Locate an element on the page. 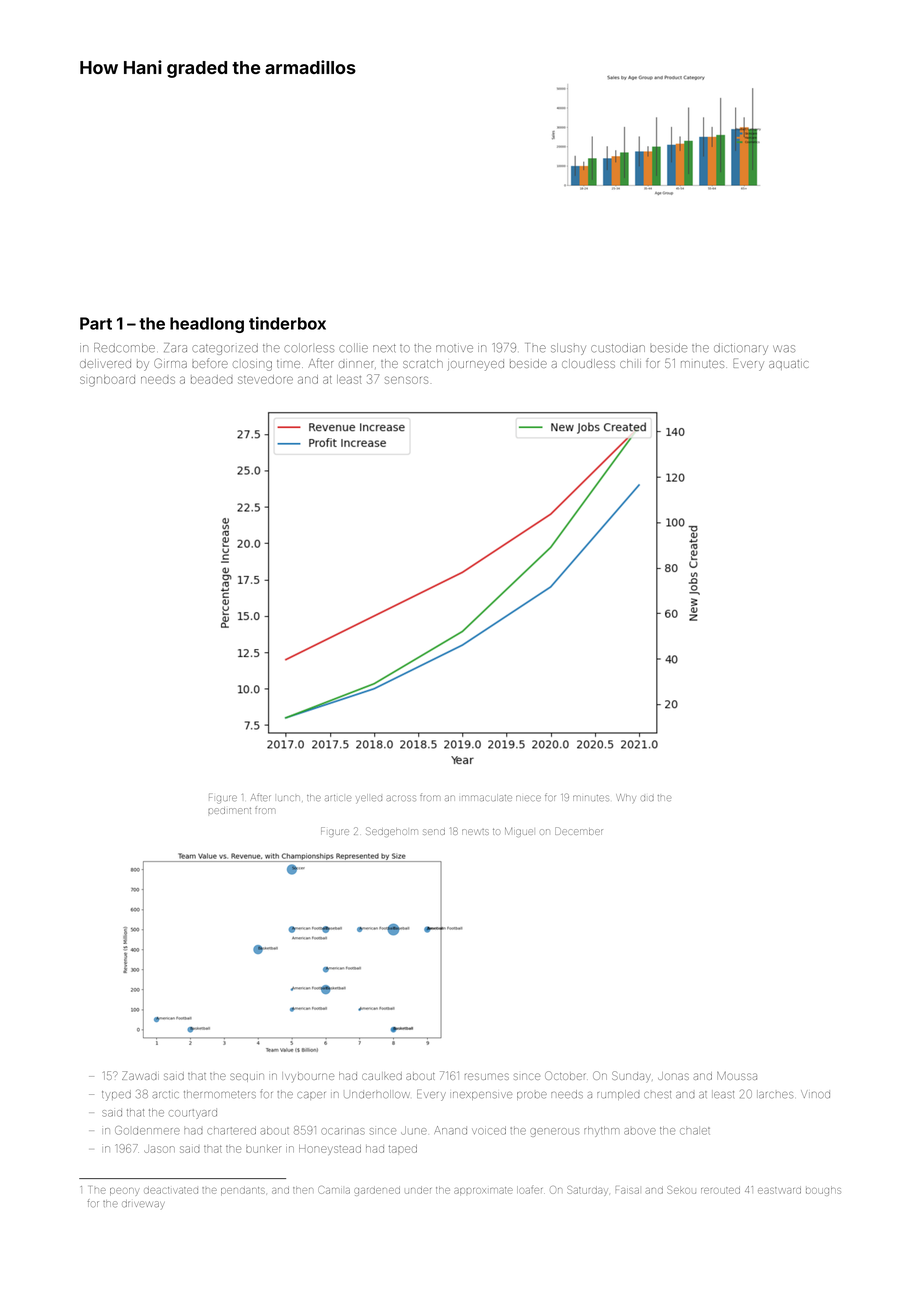 The width and height of the page is (924, 1308). beaded is located at coordinates (212, 379).
